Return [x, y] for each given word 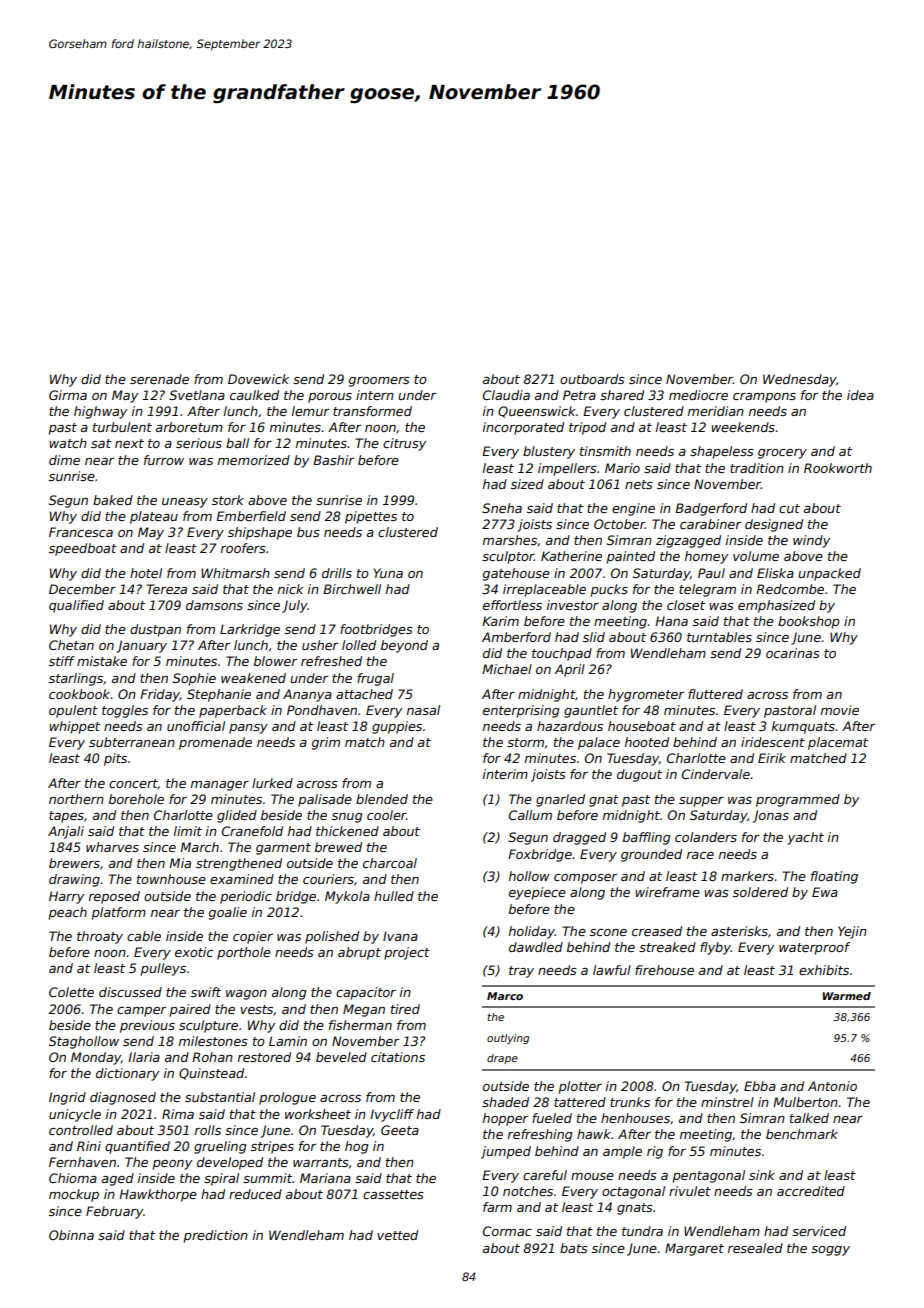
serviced [819, 1231]
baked [113, 500]
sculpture [208, 1026]
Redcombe [790, 589]
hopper [505, 1119]
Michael [507, 669]
